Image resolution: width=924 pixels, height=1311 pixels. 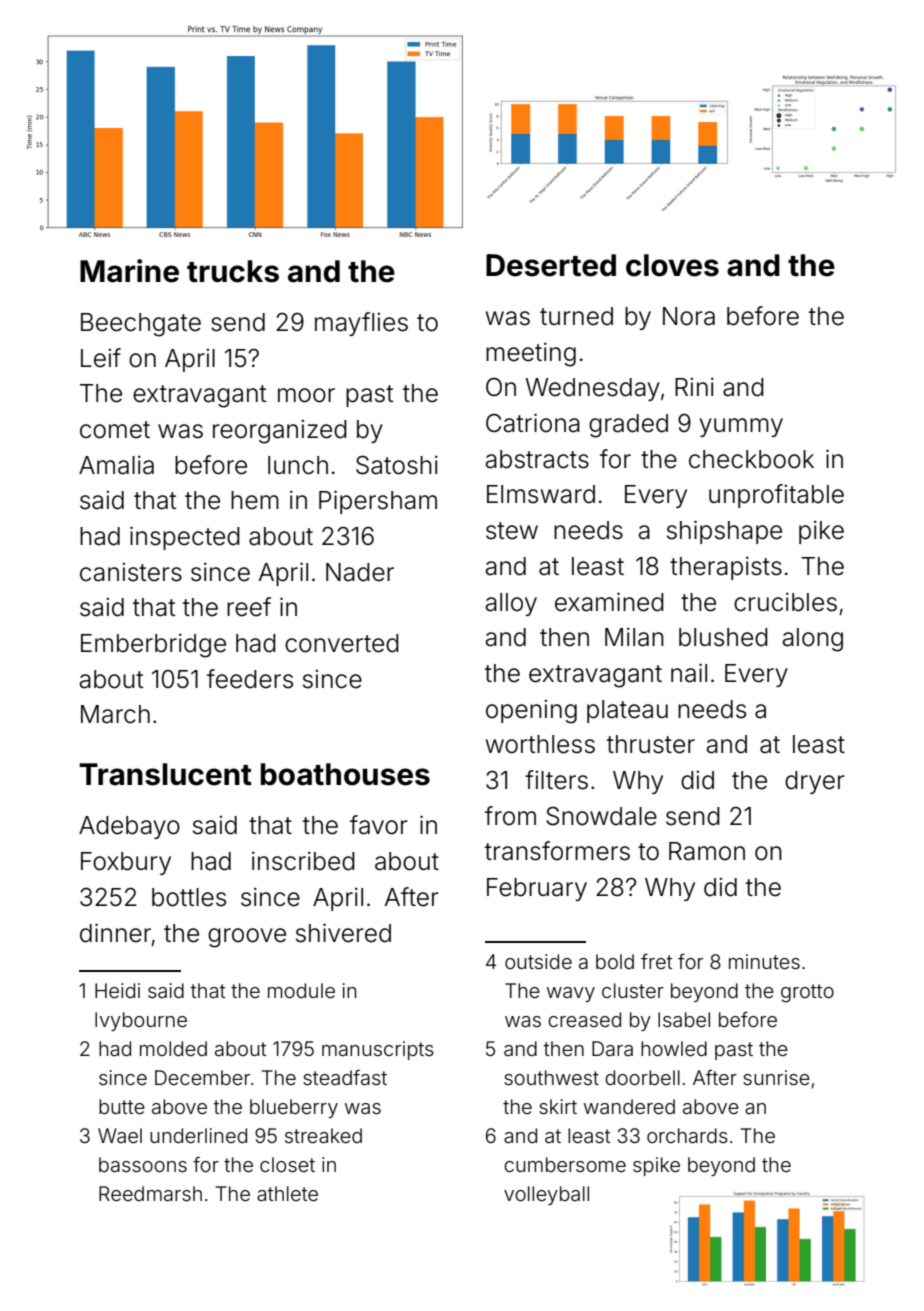 What do you see at coordinates (233, 271) in the document?
I see `trucks` at bounding box center [233, 271].
